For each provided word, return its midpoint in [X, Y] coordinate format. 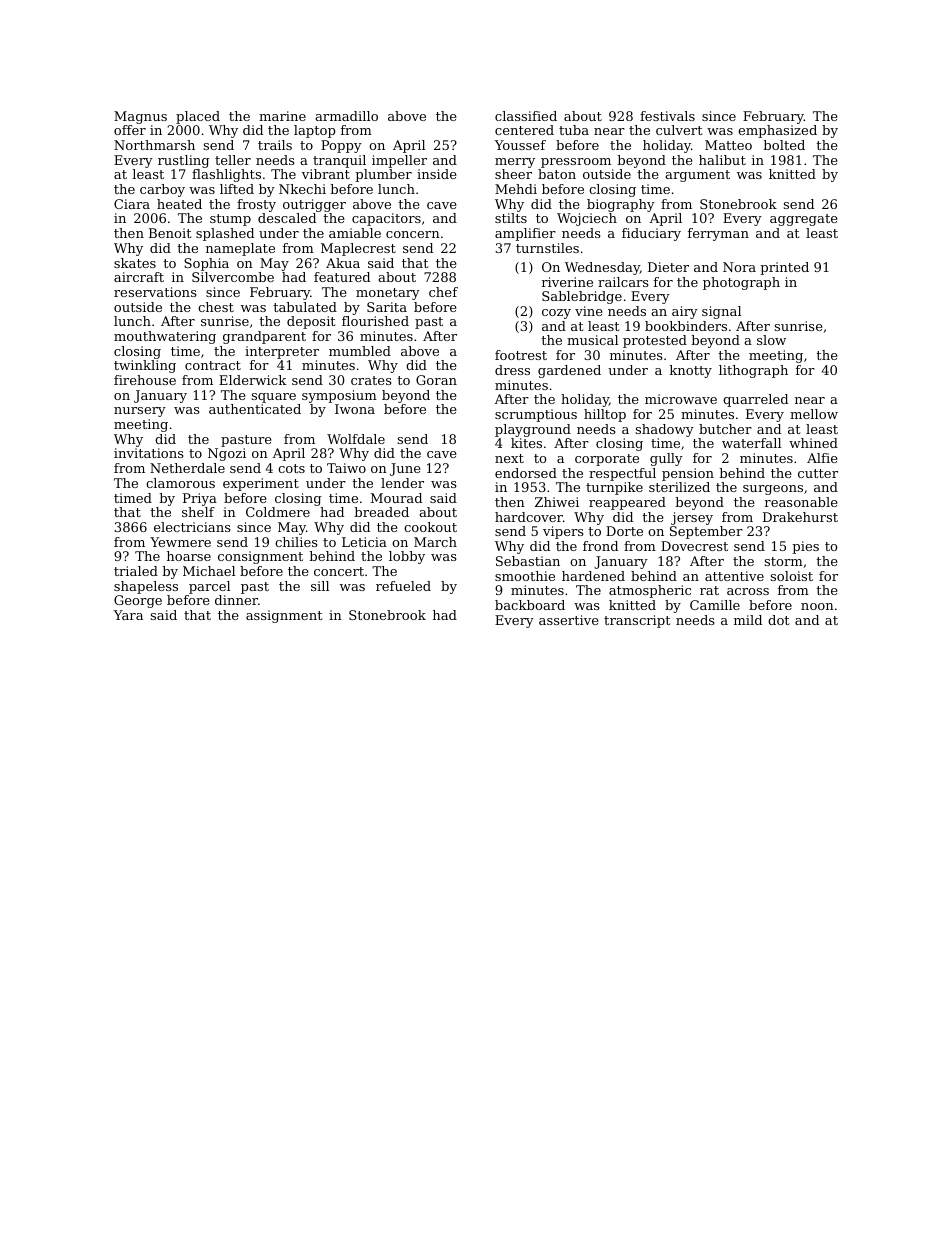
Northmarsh [154, 145]
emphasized [777, 131]
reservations [155, 292]
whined [813, 443]
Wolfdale [356, 439]
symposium [339, 396]
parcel [209, 587]
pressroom [576, 163]
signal [721, 312]
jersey [692, 518]
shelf [198, 512]
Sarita [387, 307]
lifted [237, 189]
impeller [399, 161]
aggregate [804, 220]
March [435, 542]
